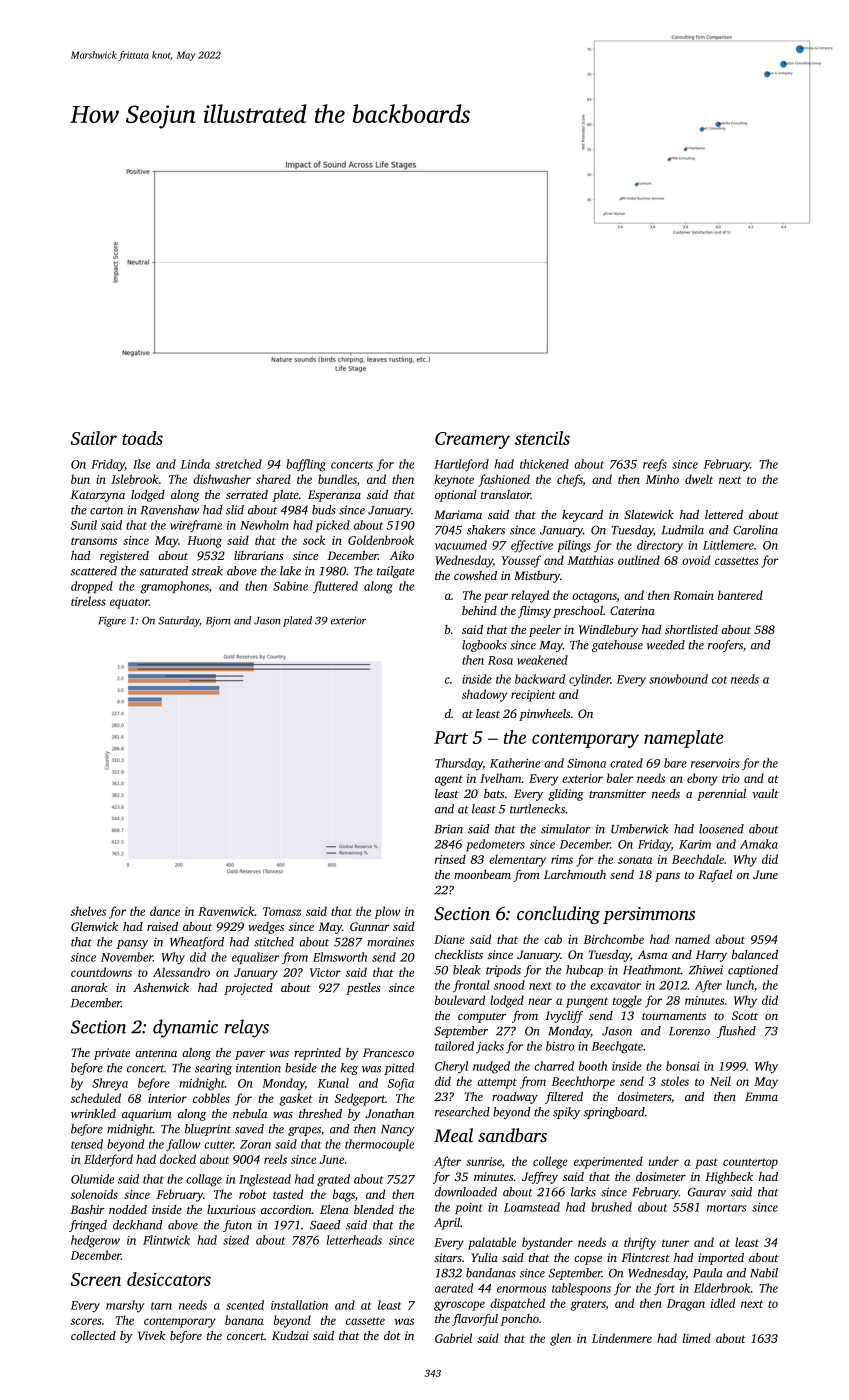 Image resolution: width=849 pixels, height=1400 pixels. Describe the element at coordinates (185, 1028) in the screenshot. I see `dynamic` at that location.
